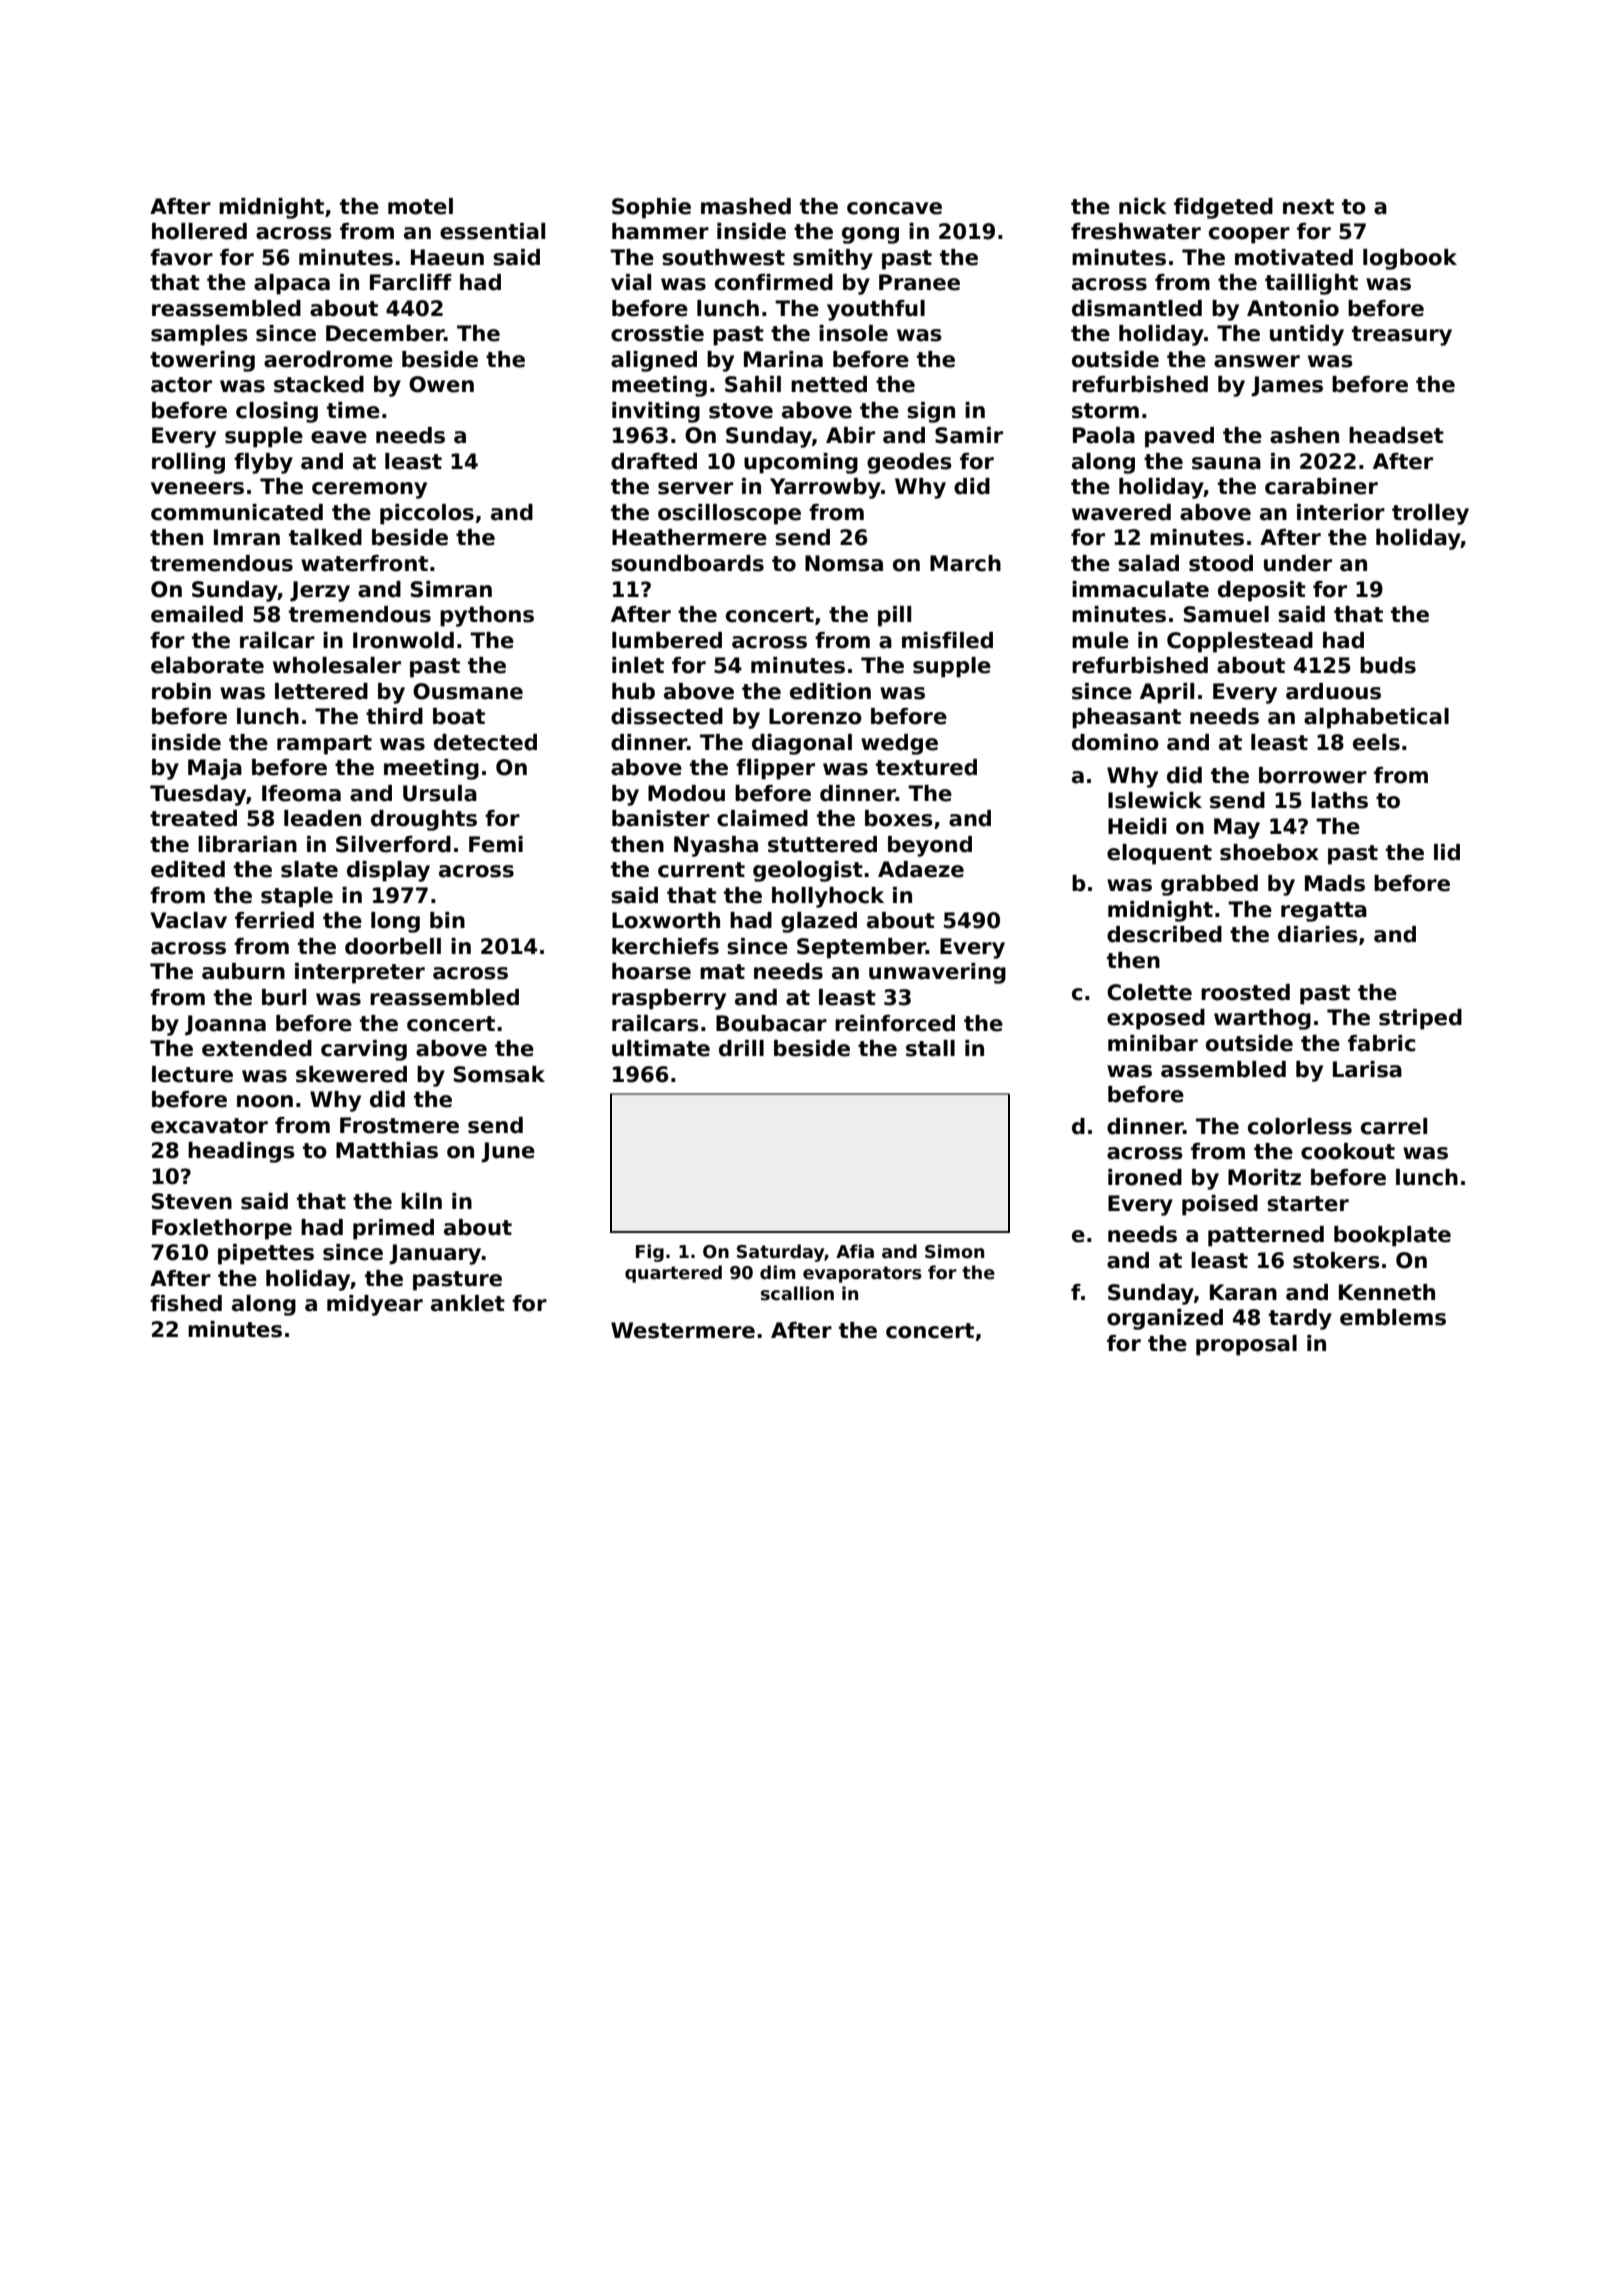  Describe the element at coordinates (830, 691) in the image. I see `edition` at that location.
